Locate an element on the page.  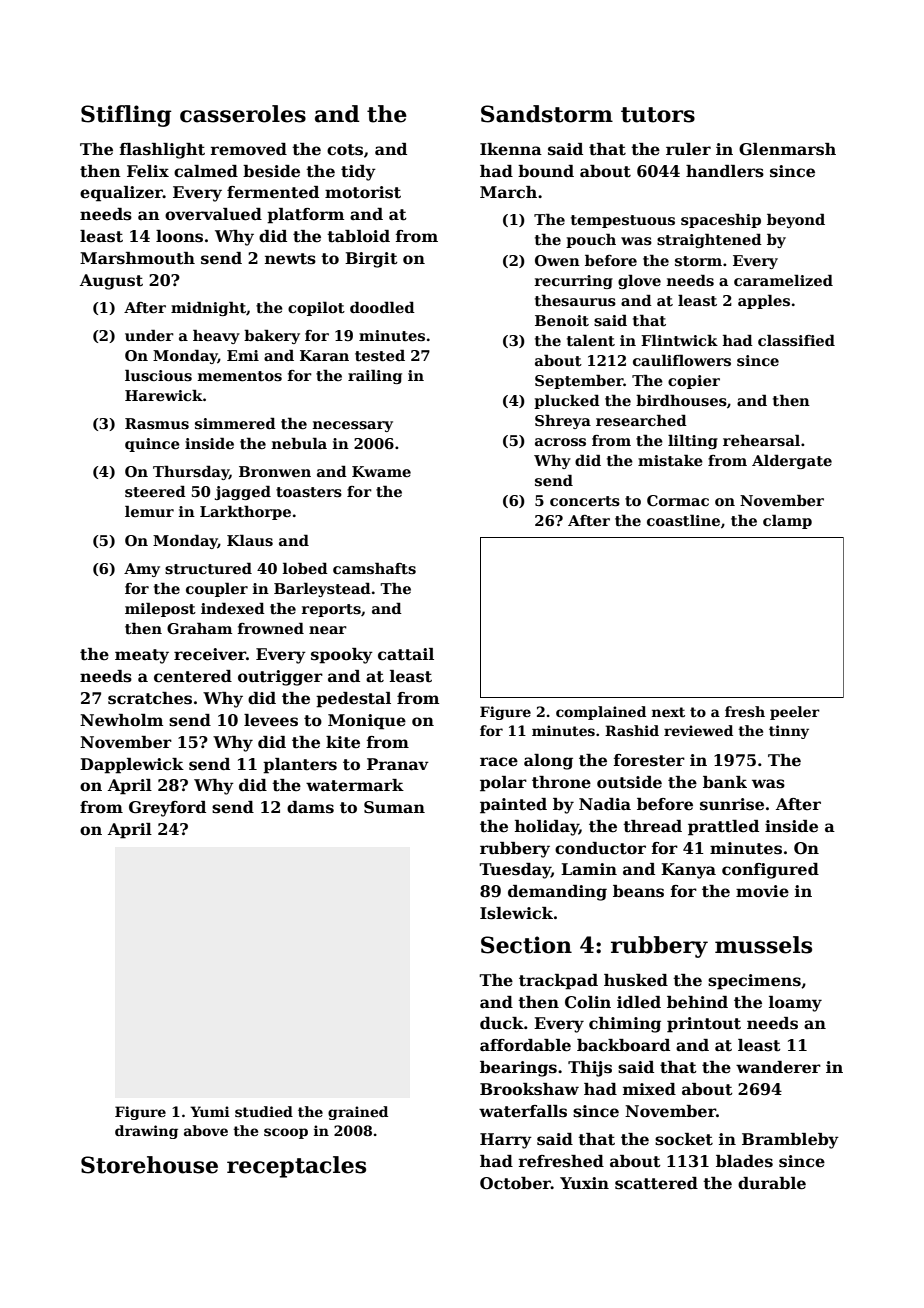
levees is located at coordinates (271, 720).
